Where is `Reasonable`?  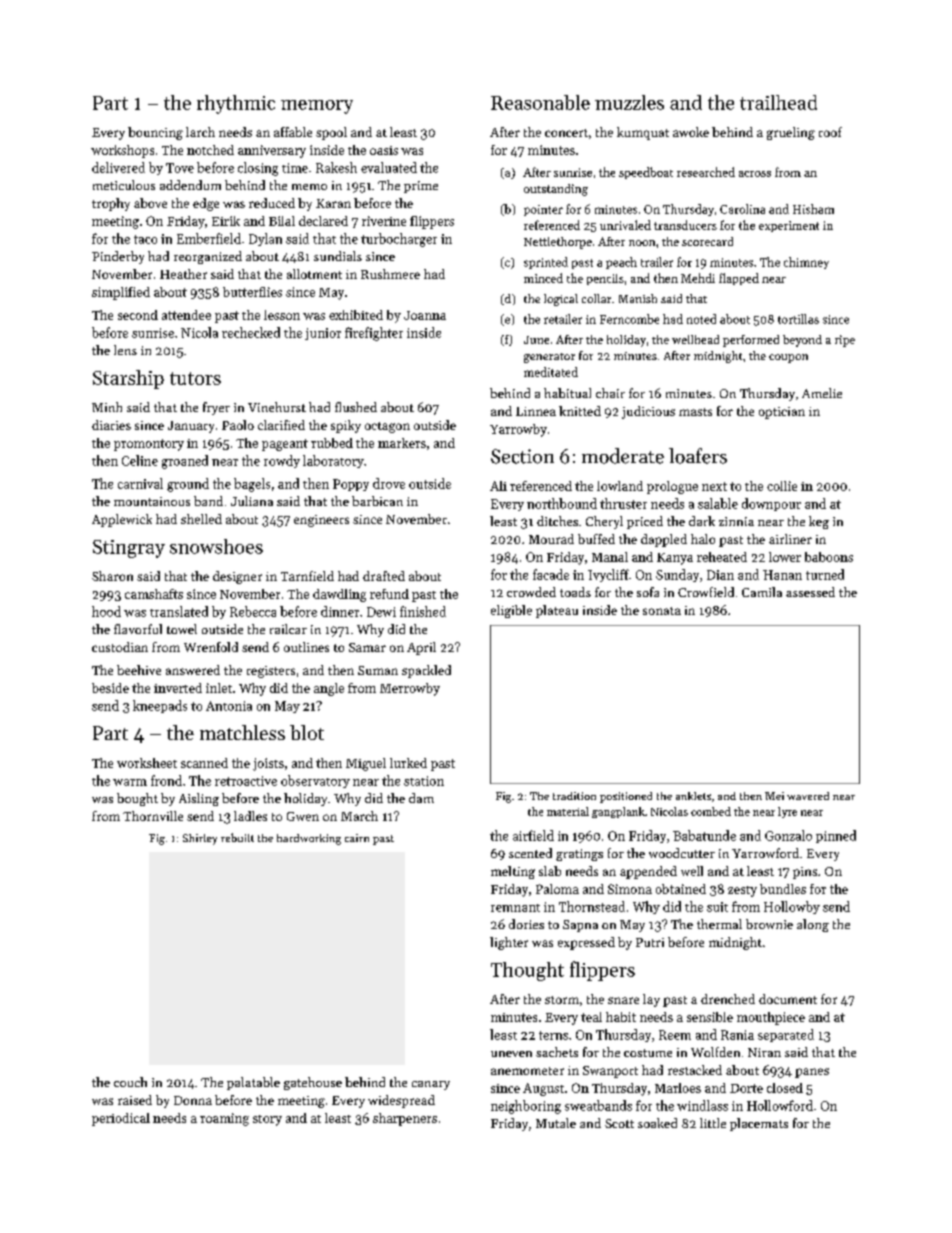 Reasonable is located at coordinates (540, 102).
